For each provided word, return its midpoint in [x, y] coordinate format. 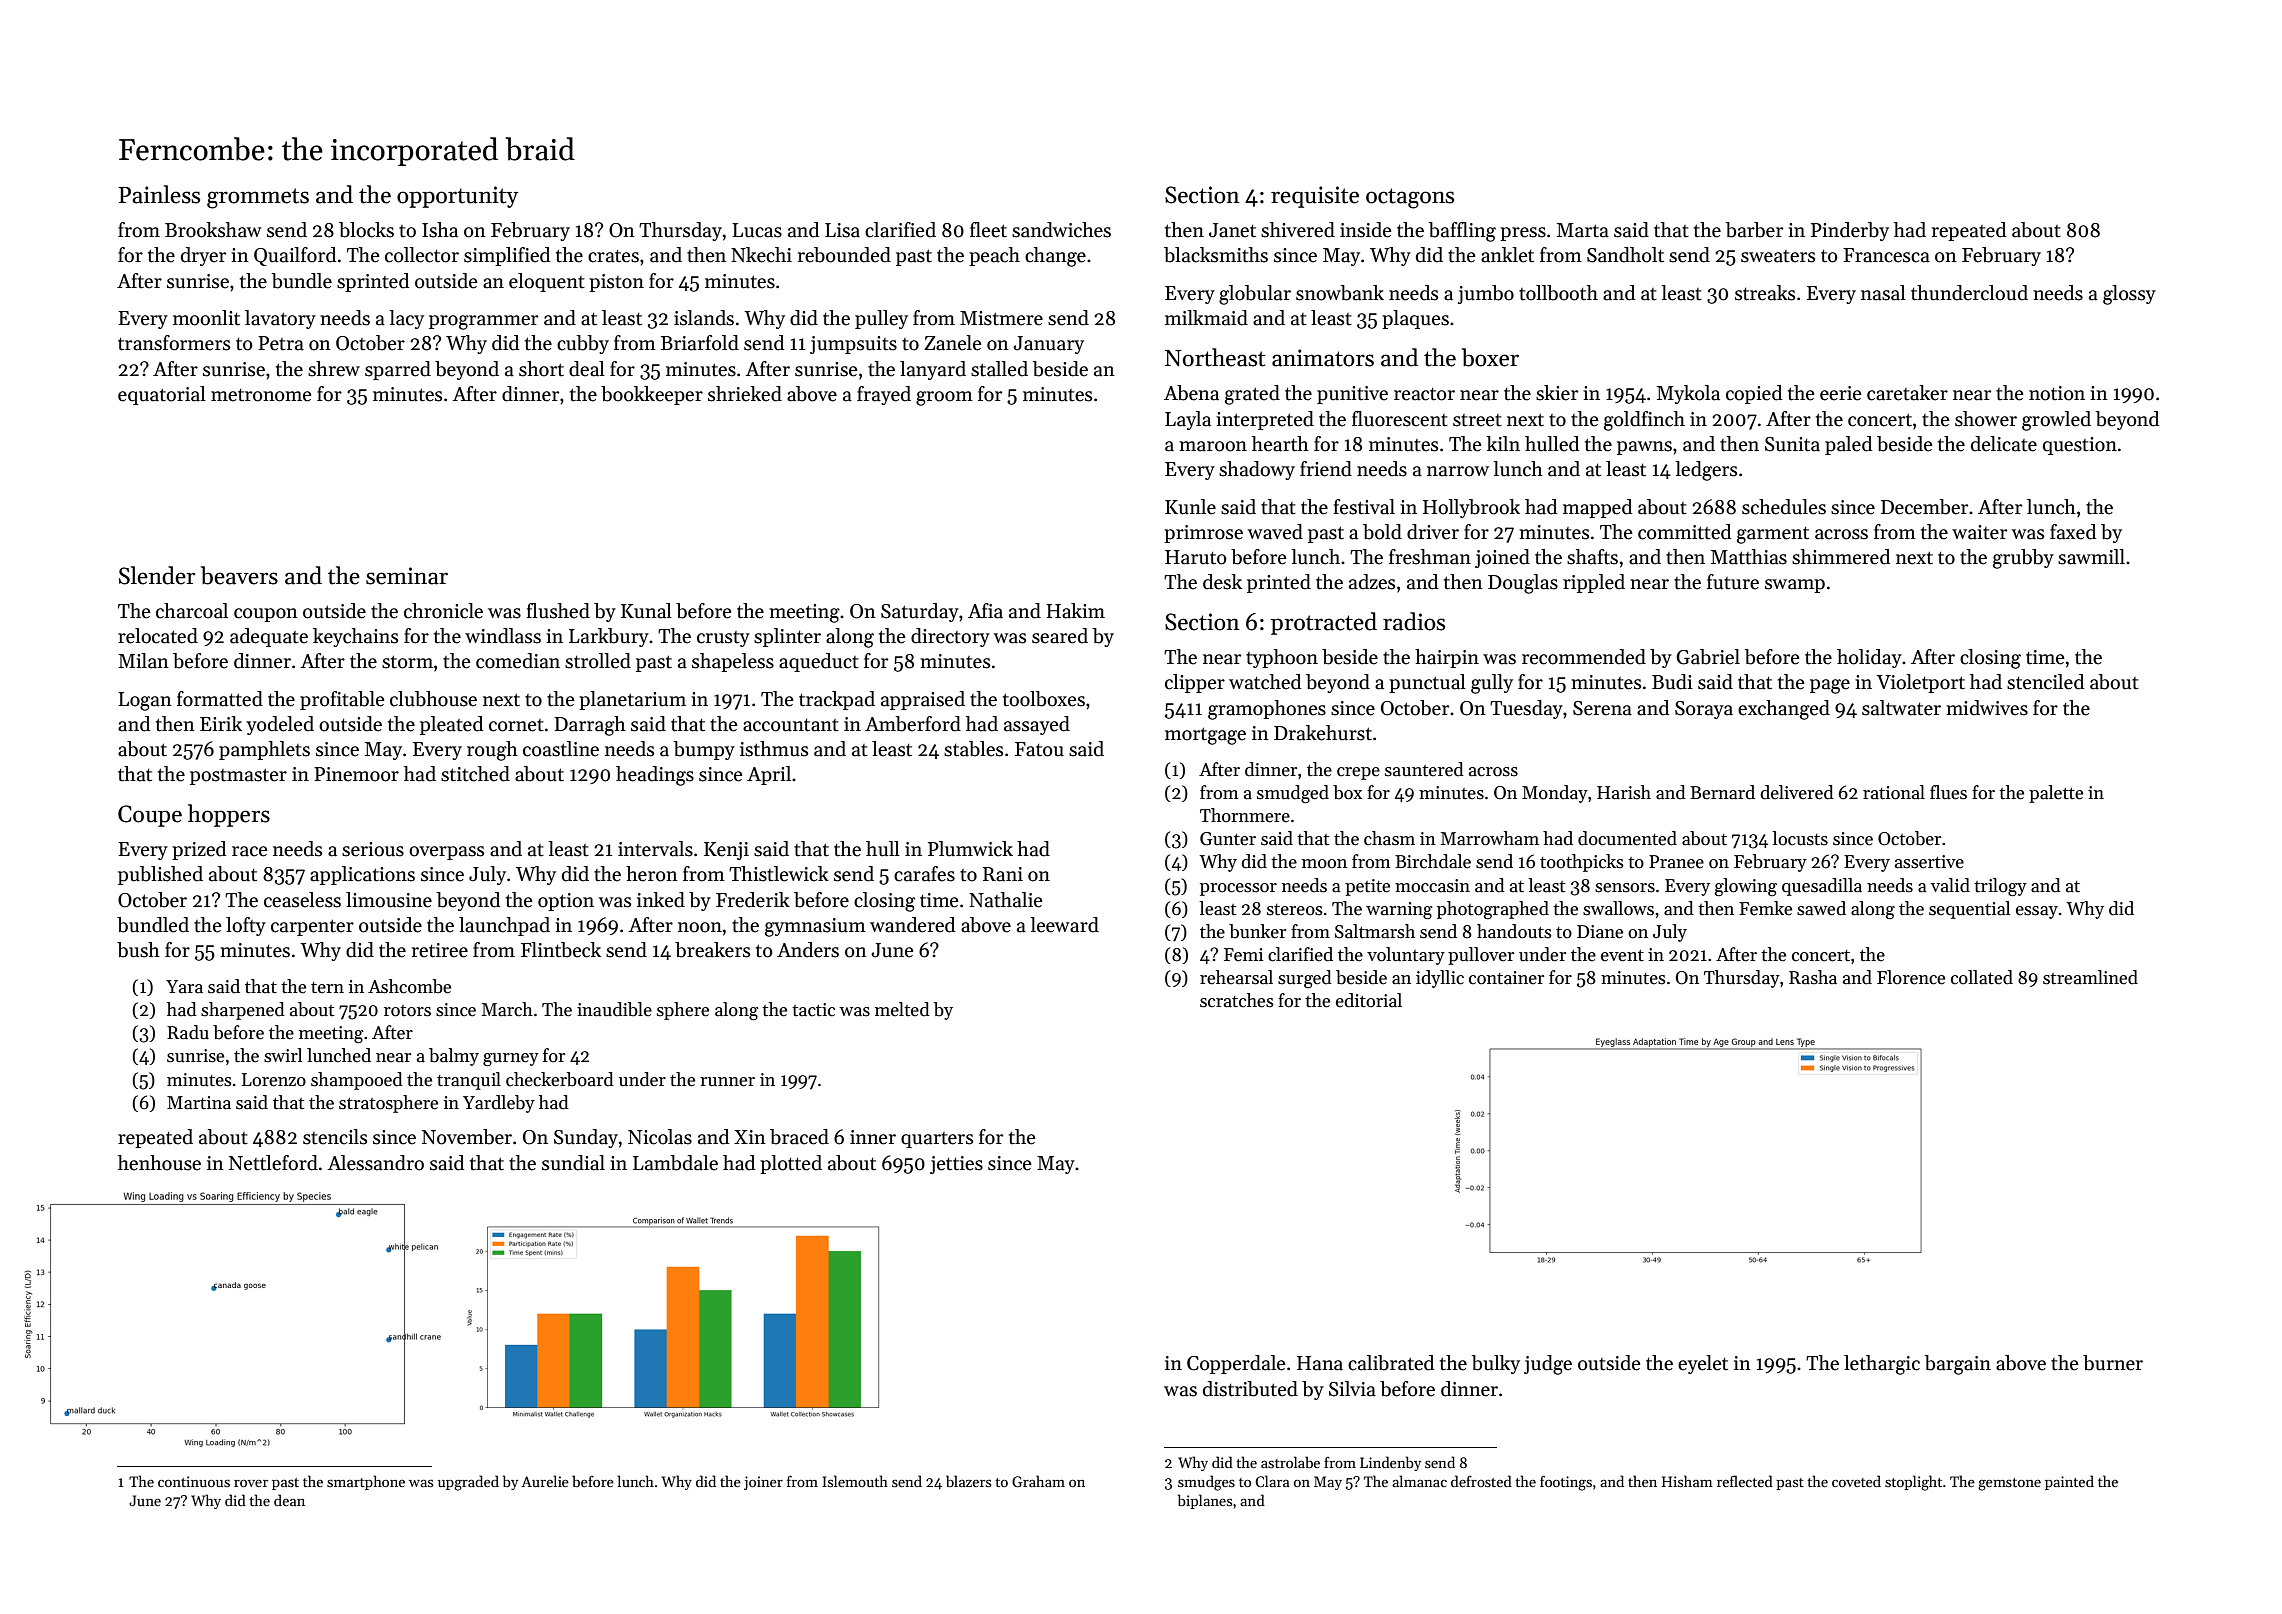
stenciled [2045, 682]
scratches [1237, 1000]
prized [199, 850]
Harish [1624, 792]
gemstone [2009, 1484]
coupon [266, 615]
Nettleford [273, 1163]
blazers [968, 1481]
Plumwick [970, 849]
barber [1754, 230]
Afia [985, 611]
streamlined [2090, 977]
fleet [988, 230]
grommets [258, 198]
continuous [194, 1481]
